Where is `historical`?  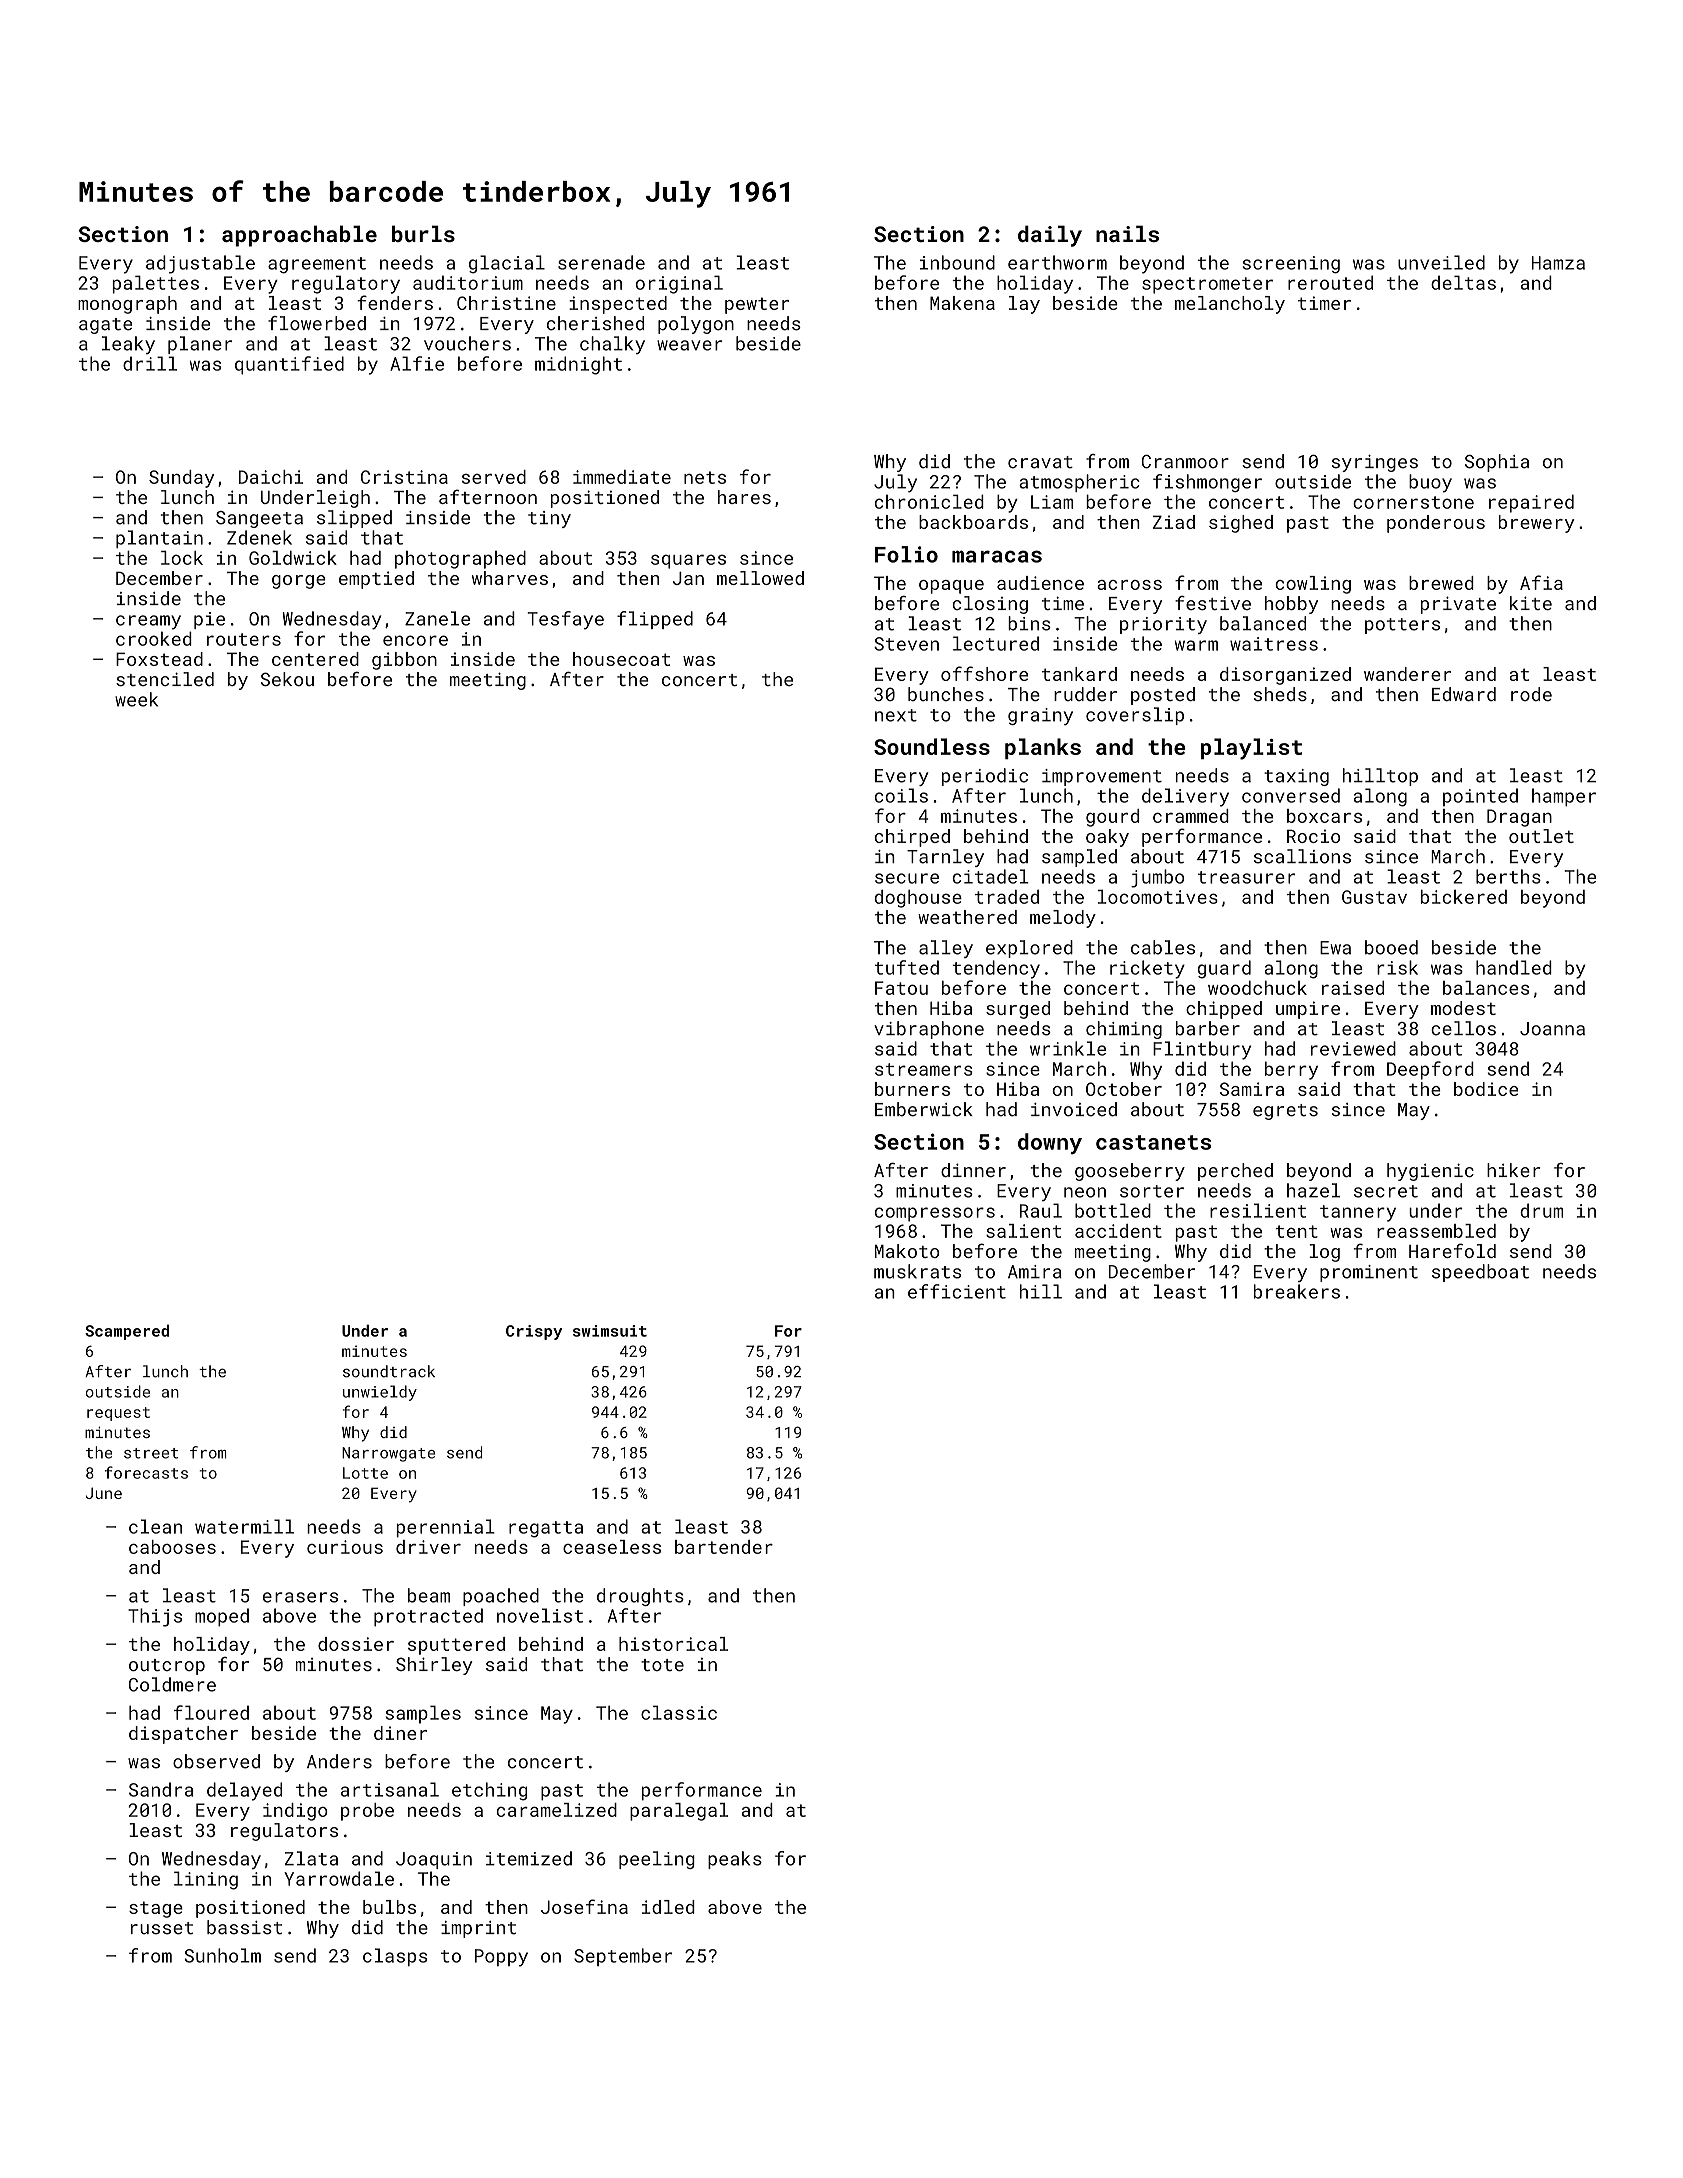 historical is located at coordinates (673, 1644).
